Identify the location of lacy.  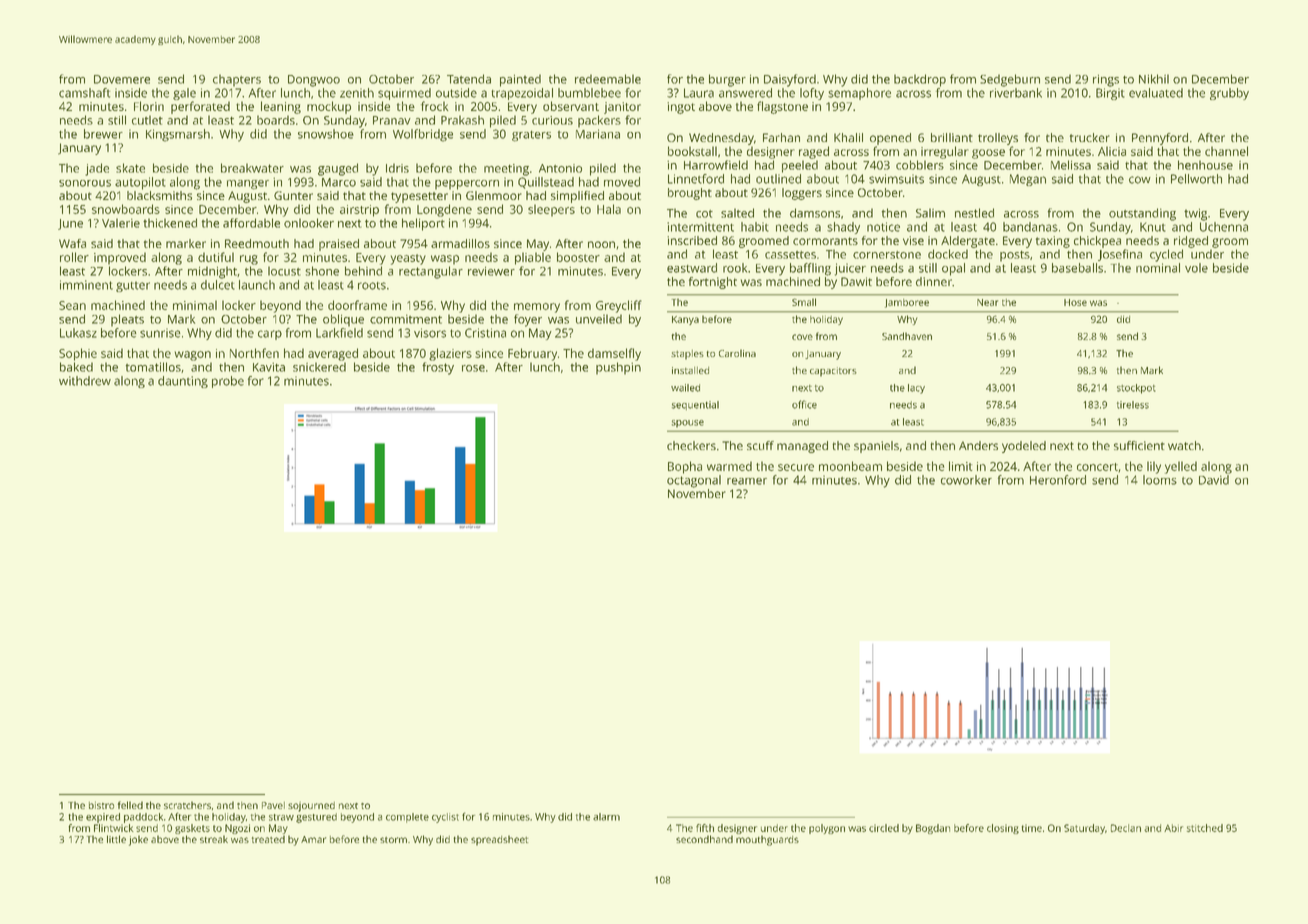
(916, 389).
